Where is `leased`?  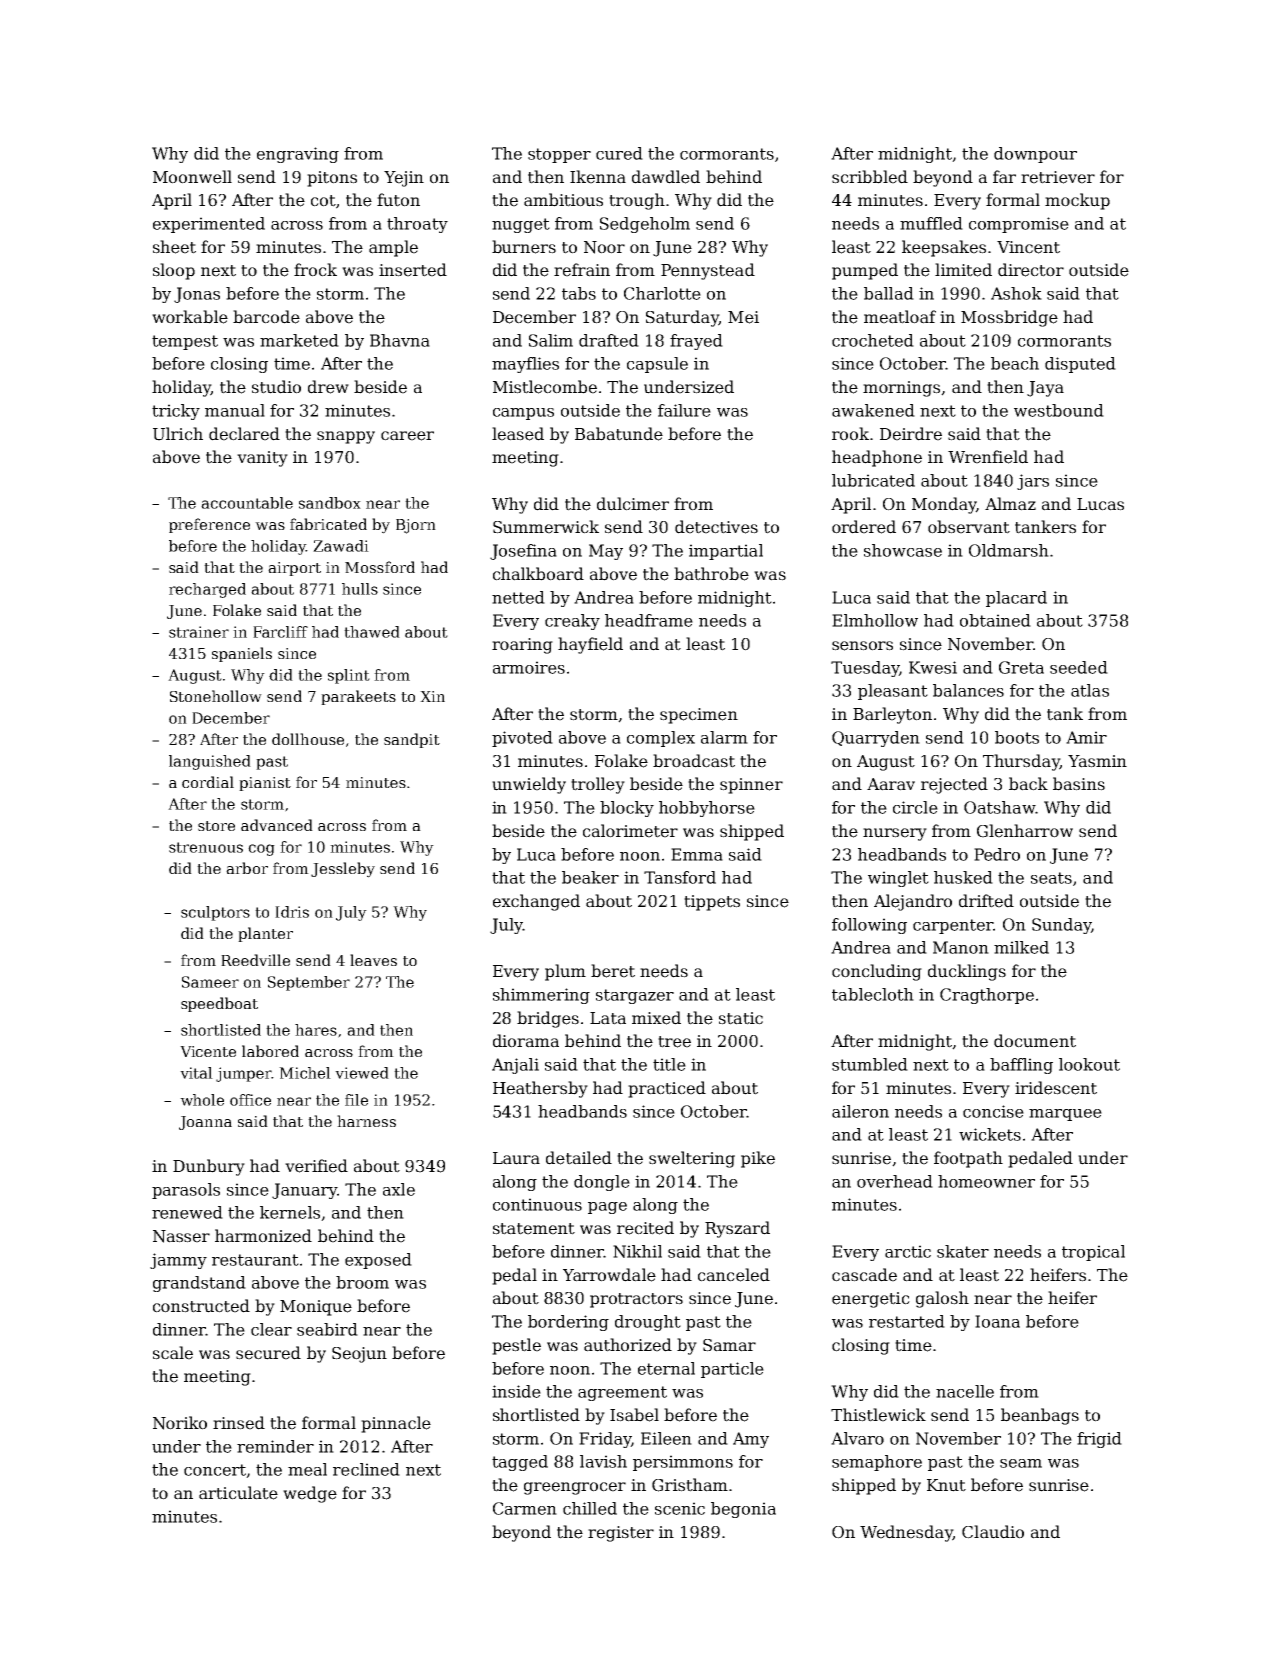 leased is located at coordinates (518, 434).
